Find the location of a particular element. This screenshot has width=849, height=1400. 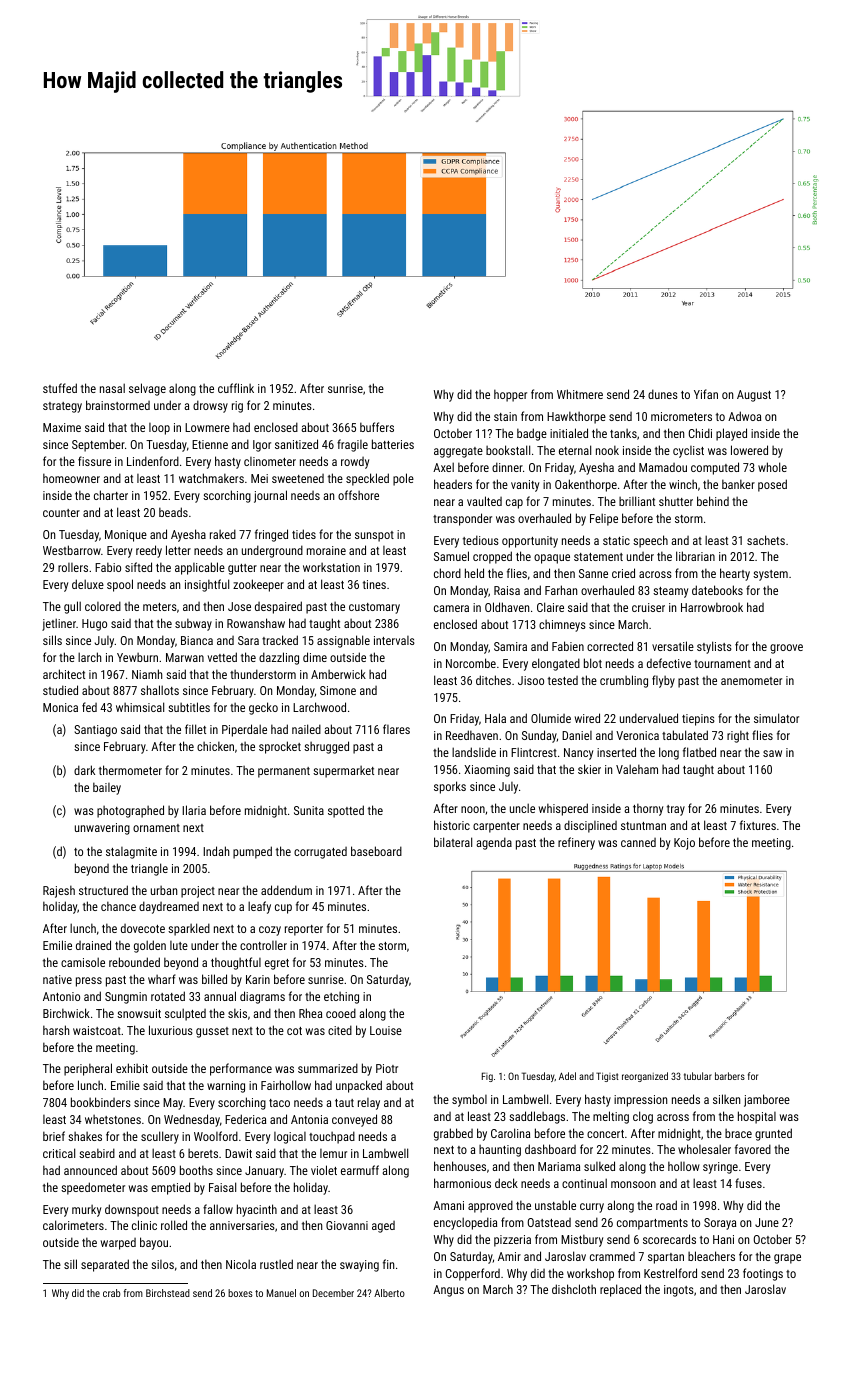

chimneys is located at coordinates (562, 626).
